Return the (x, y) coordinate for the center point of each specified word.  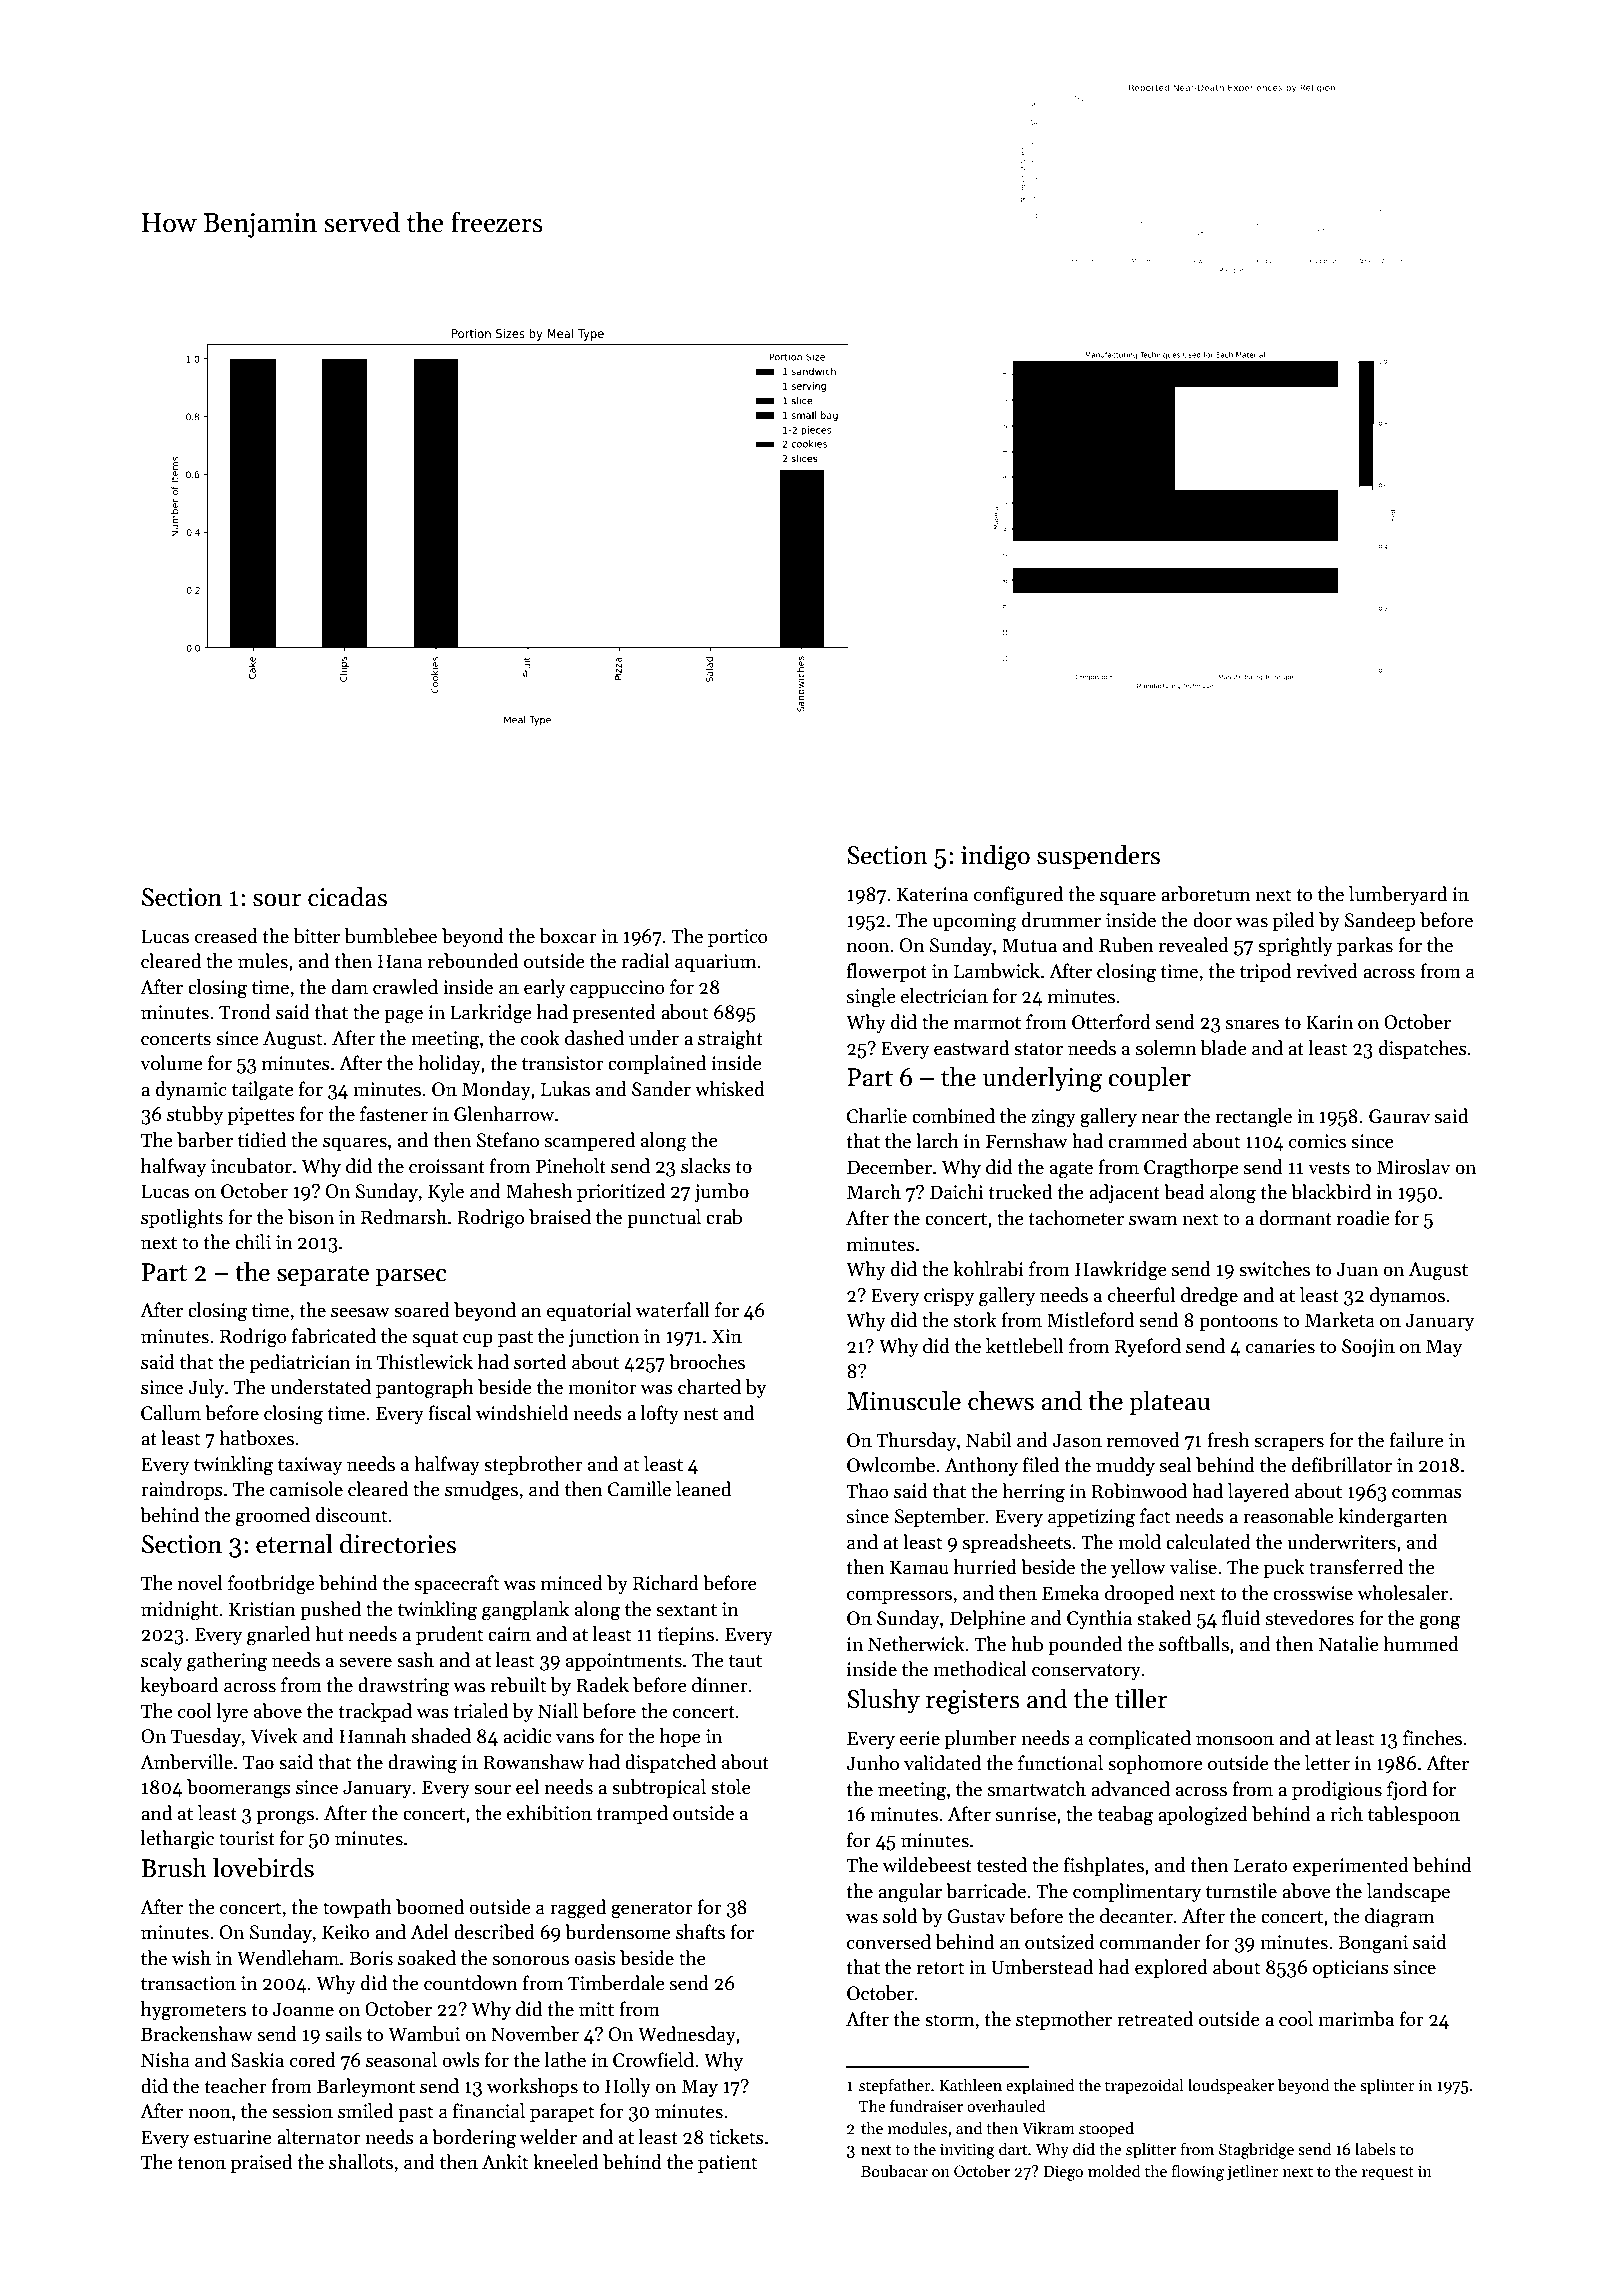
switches (1274, 1269)
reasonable (1288, 1516)
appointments (624, 1662)
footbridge (271, 1585)
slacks (706, 1166)
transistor (563, 1063)
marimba (1356, 2019)
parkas (1365, 946)
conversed (889, 1942)
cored (313, 2060)
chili (253, 1242)
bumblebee (391, 936)
